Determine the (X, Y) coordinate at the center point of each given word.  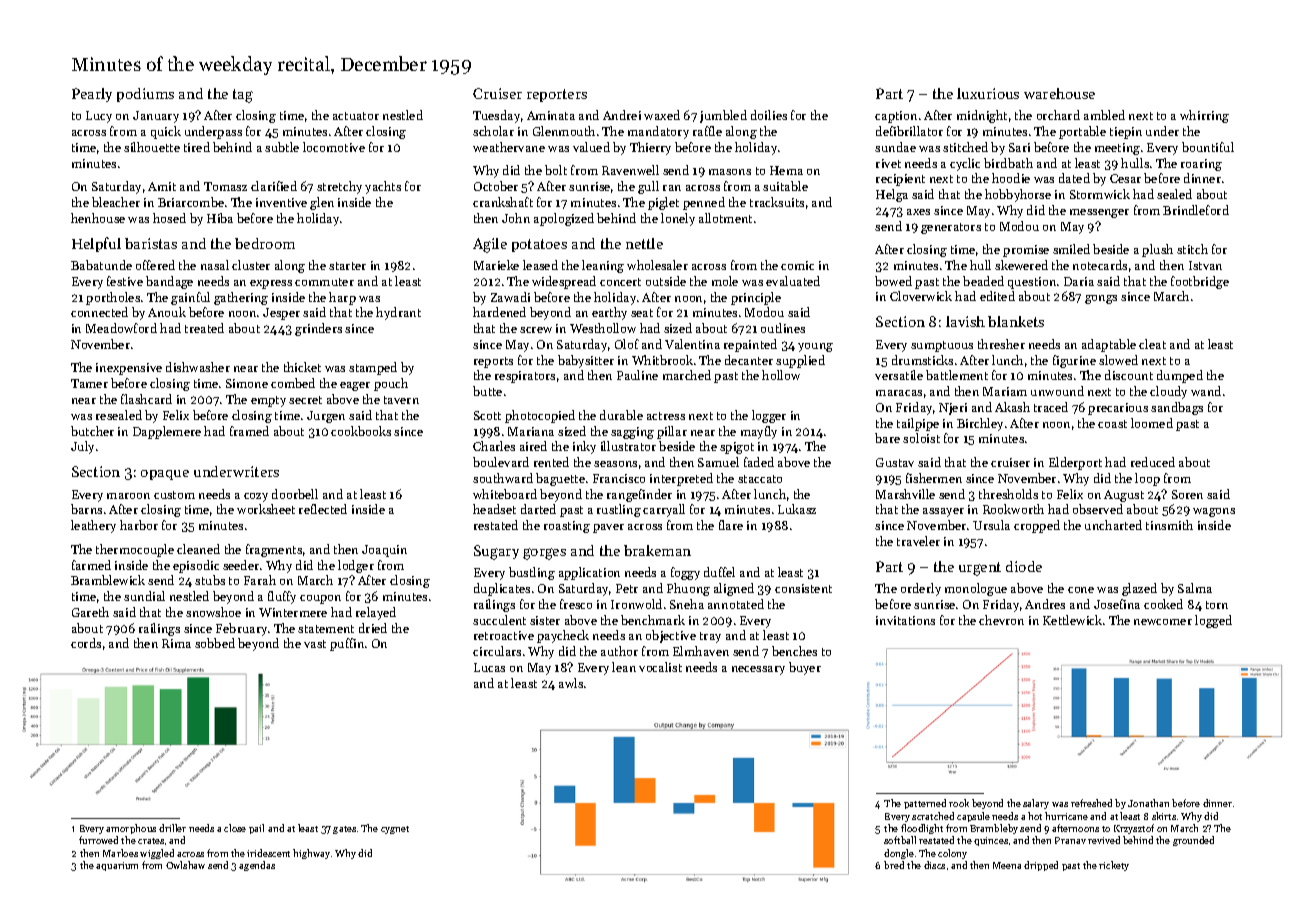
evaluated (793, 281)
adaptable (1109, 345)
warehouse (1059, 93)
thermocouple (135, 550)
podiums (145, 95)
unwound (1057, 391)
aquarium (117, 866)
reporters (557, 95)
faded (759, 462)
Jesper (281, 314)
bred (894, 865)
